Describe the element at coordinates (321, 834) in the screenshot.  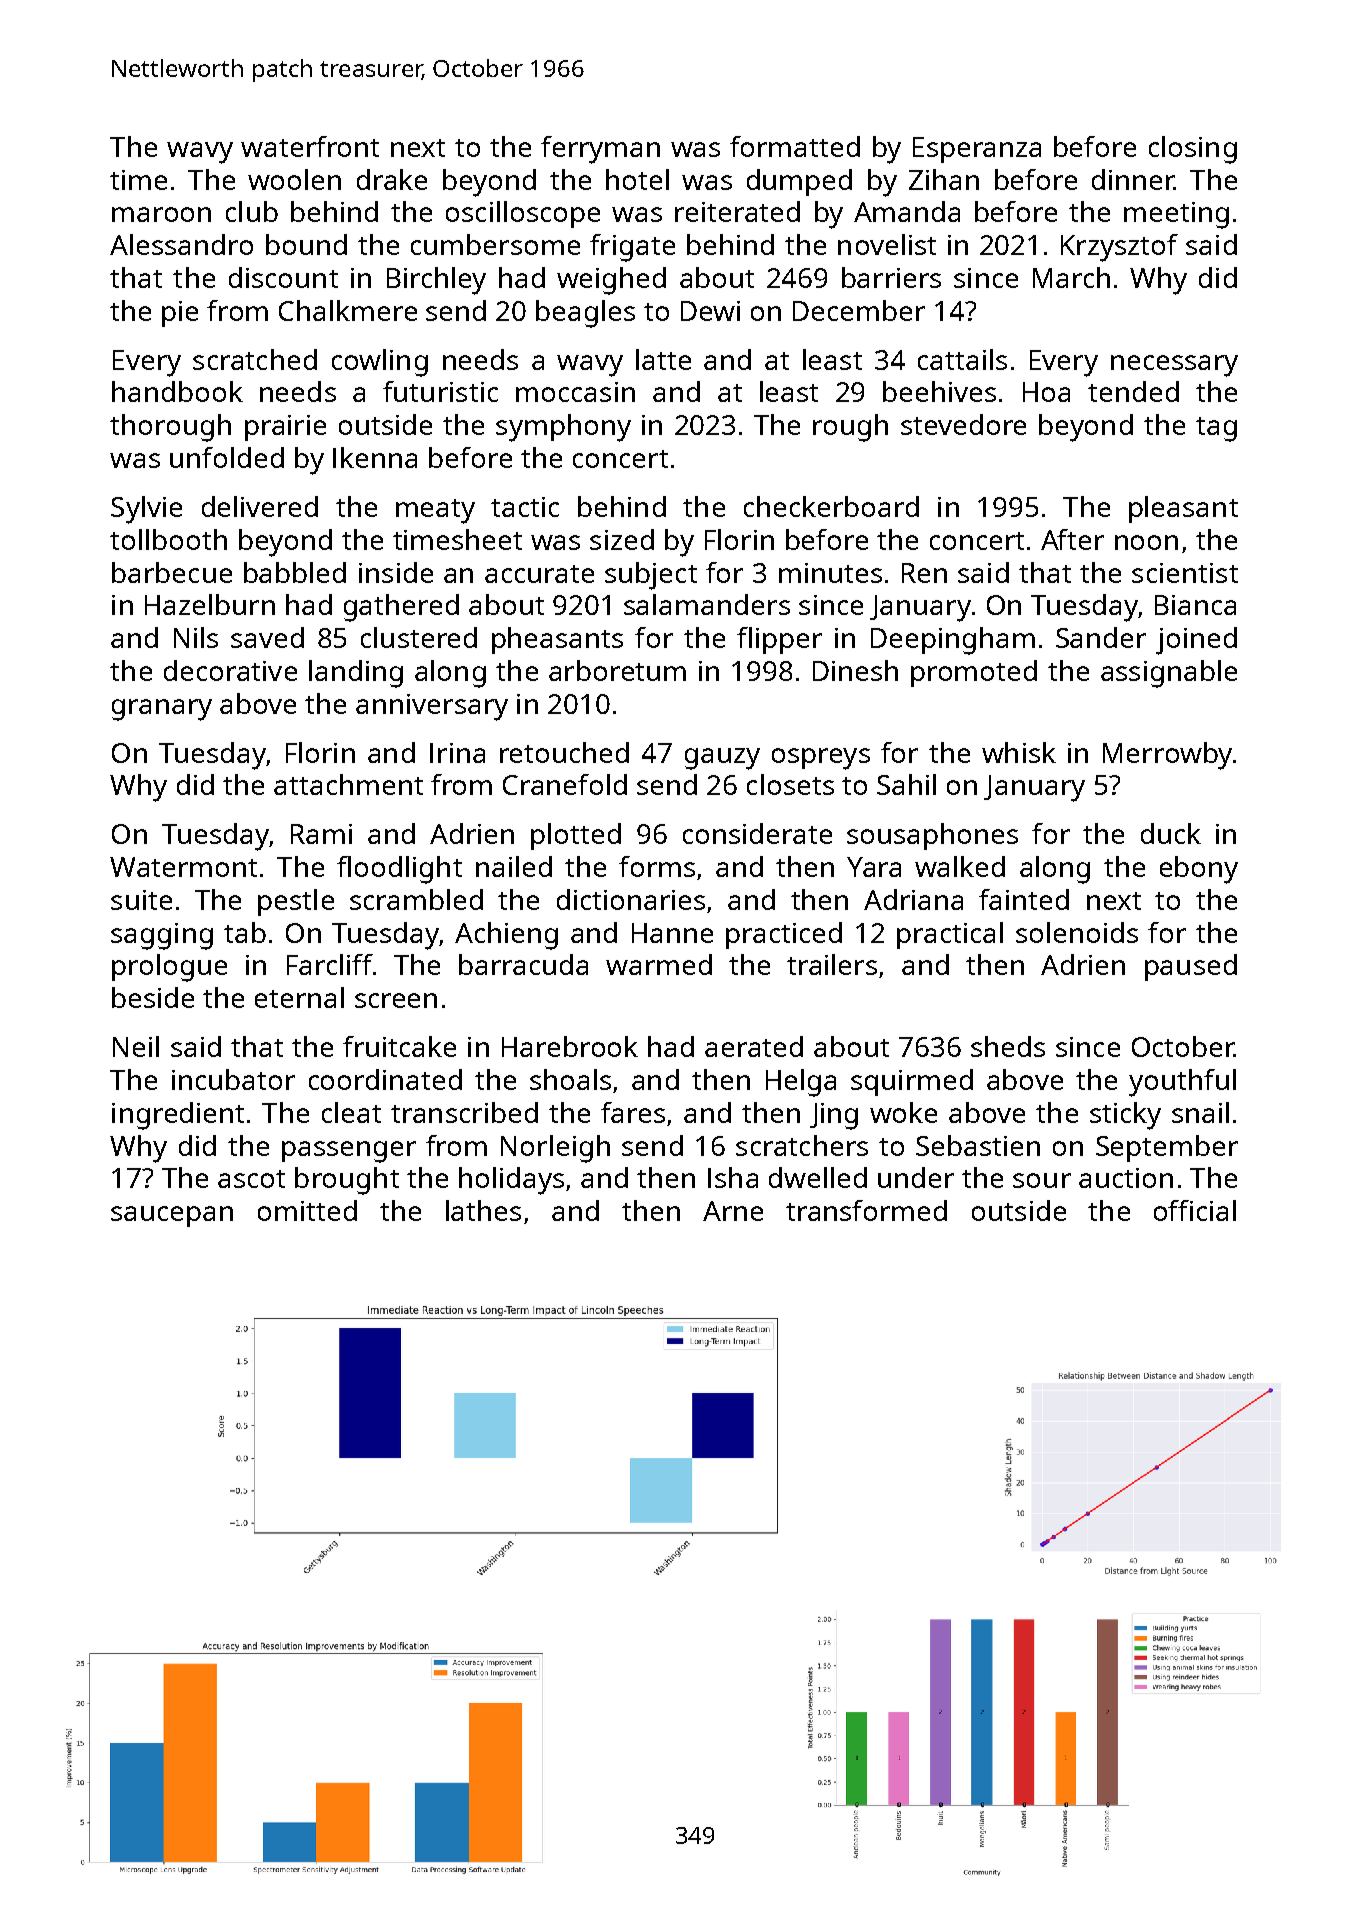
I see `Rami` at that location.
